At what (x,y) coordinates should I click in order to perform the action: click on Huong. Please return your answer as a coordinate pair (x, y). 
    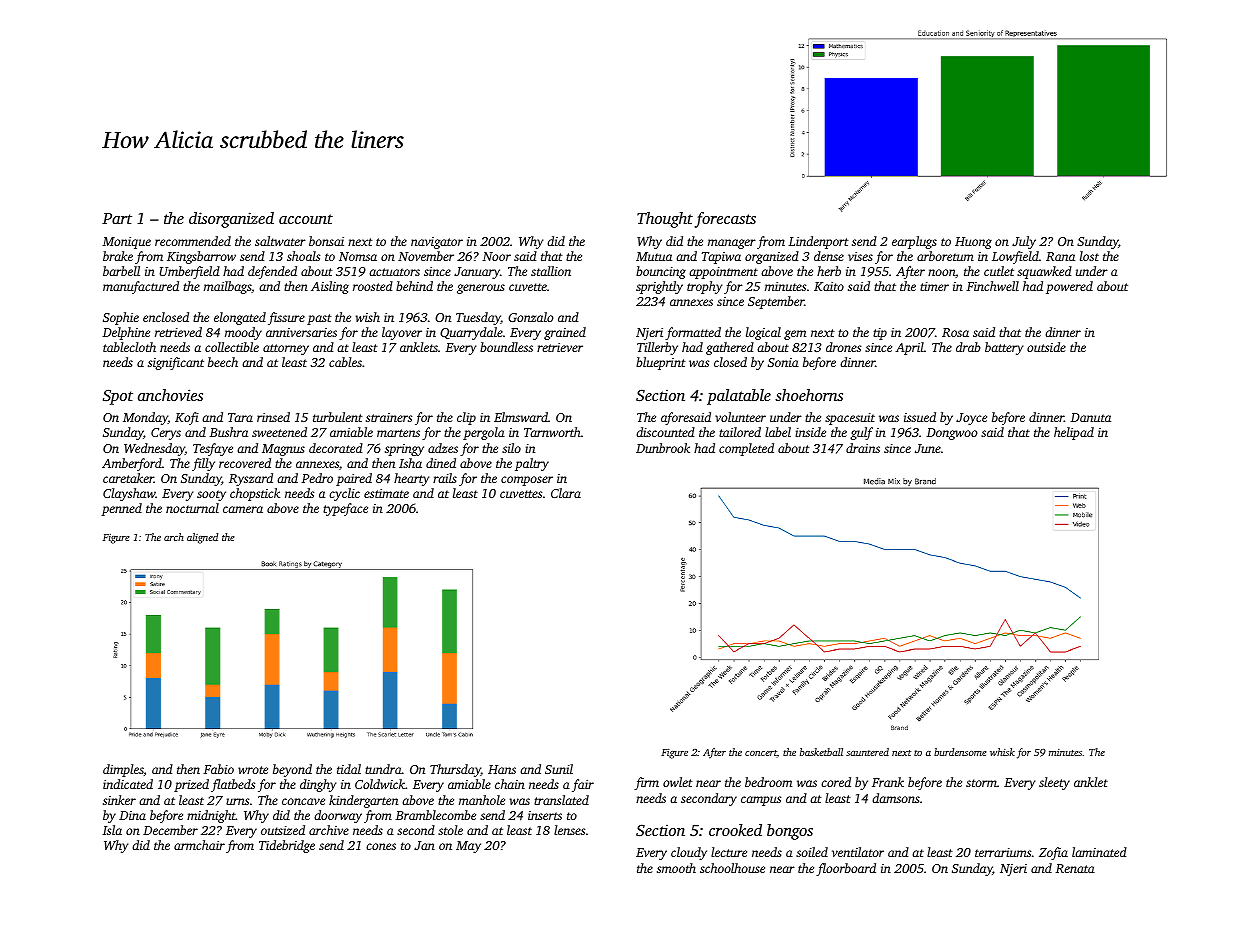
    Looking at the image, I should click on (973, 243).
